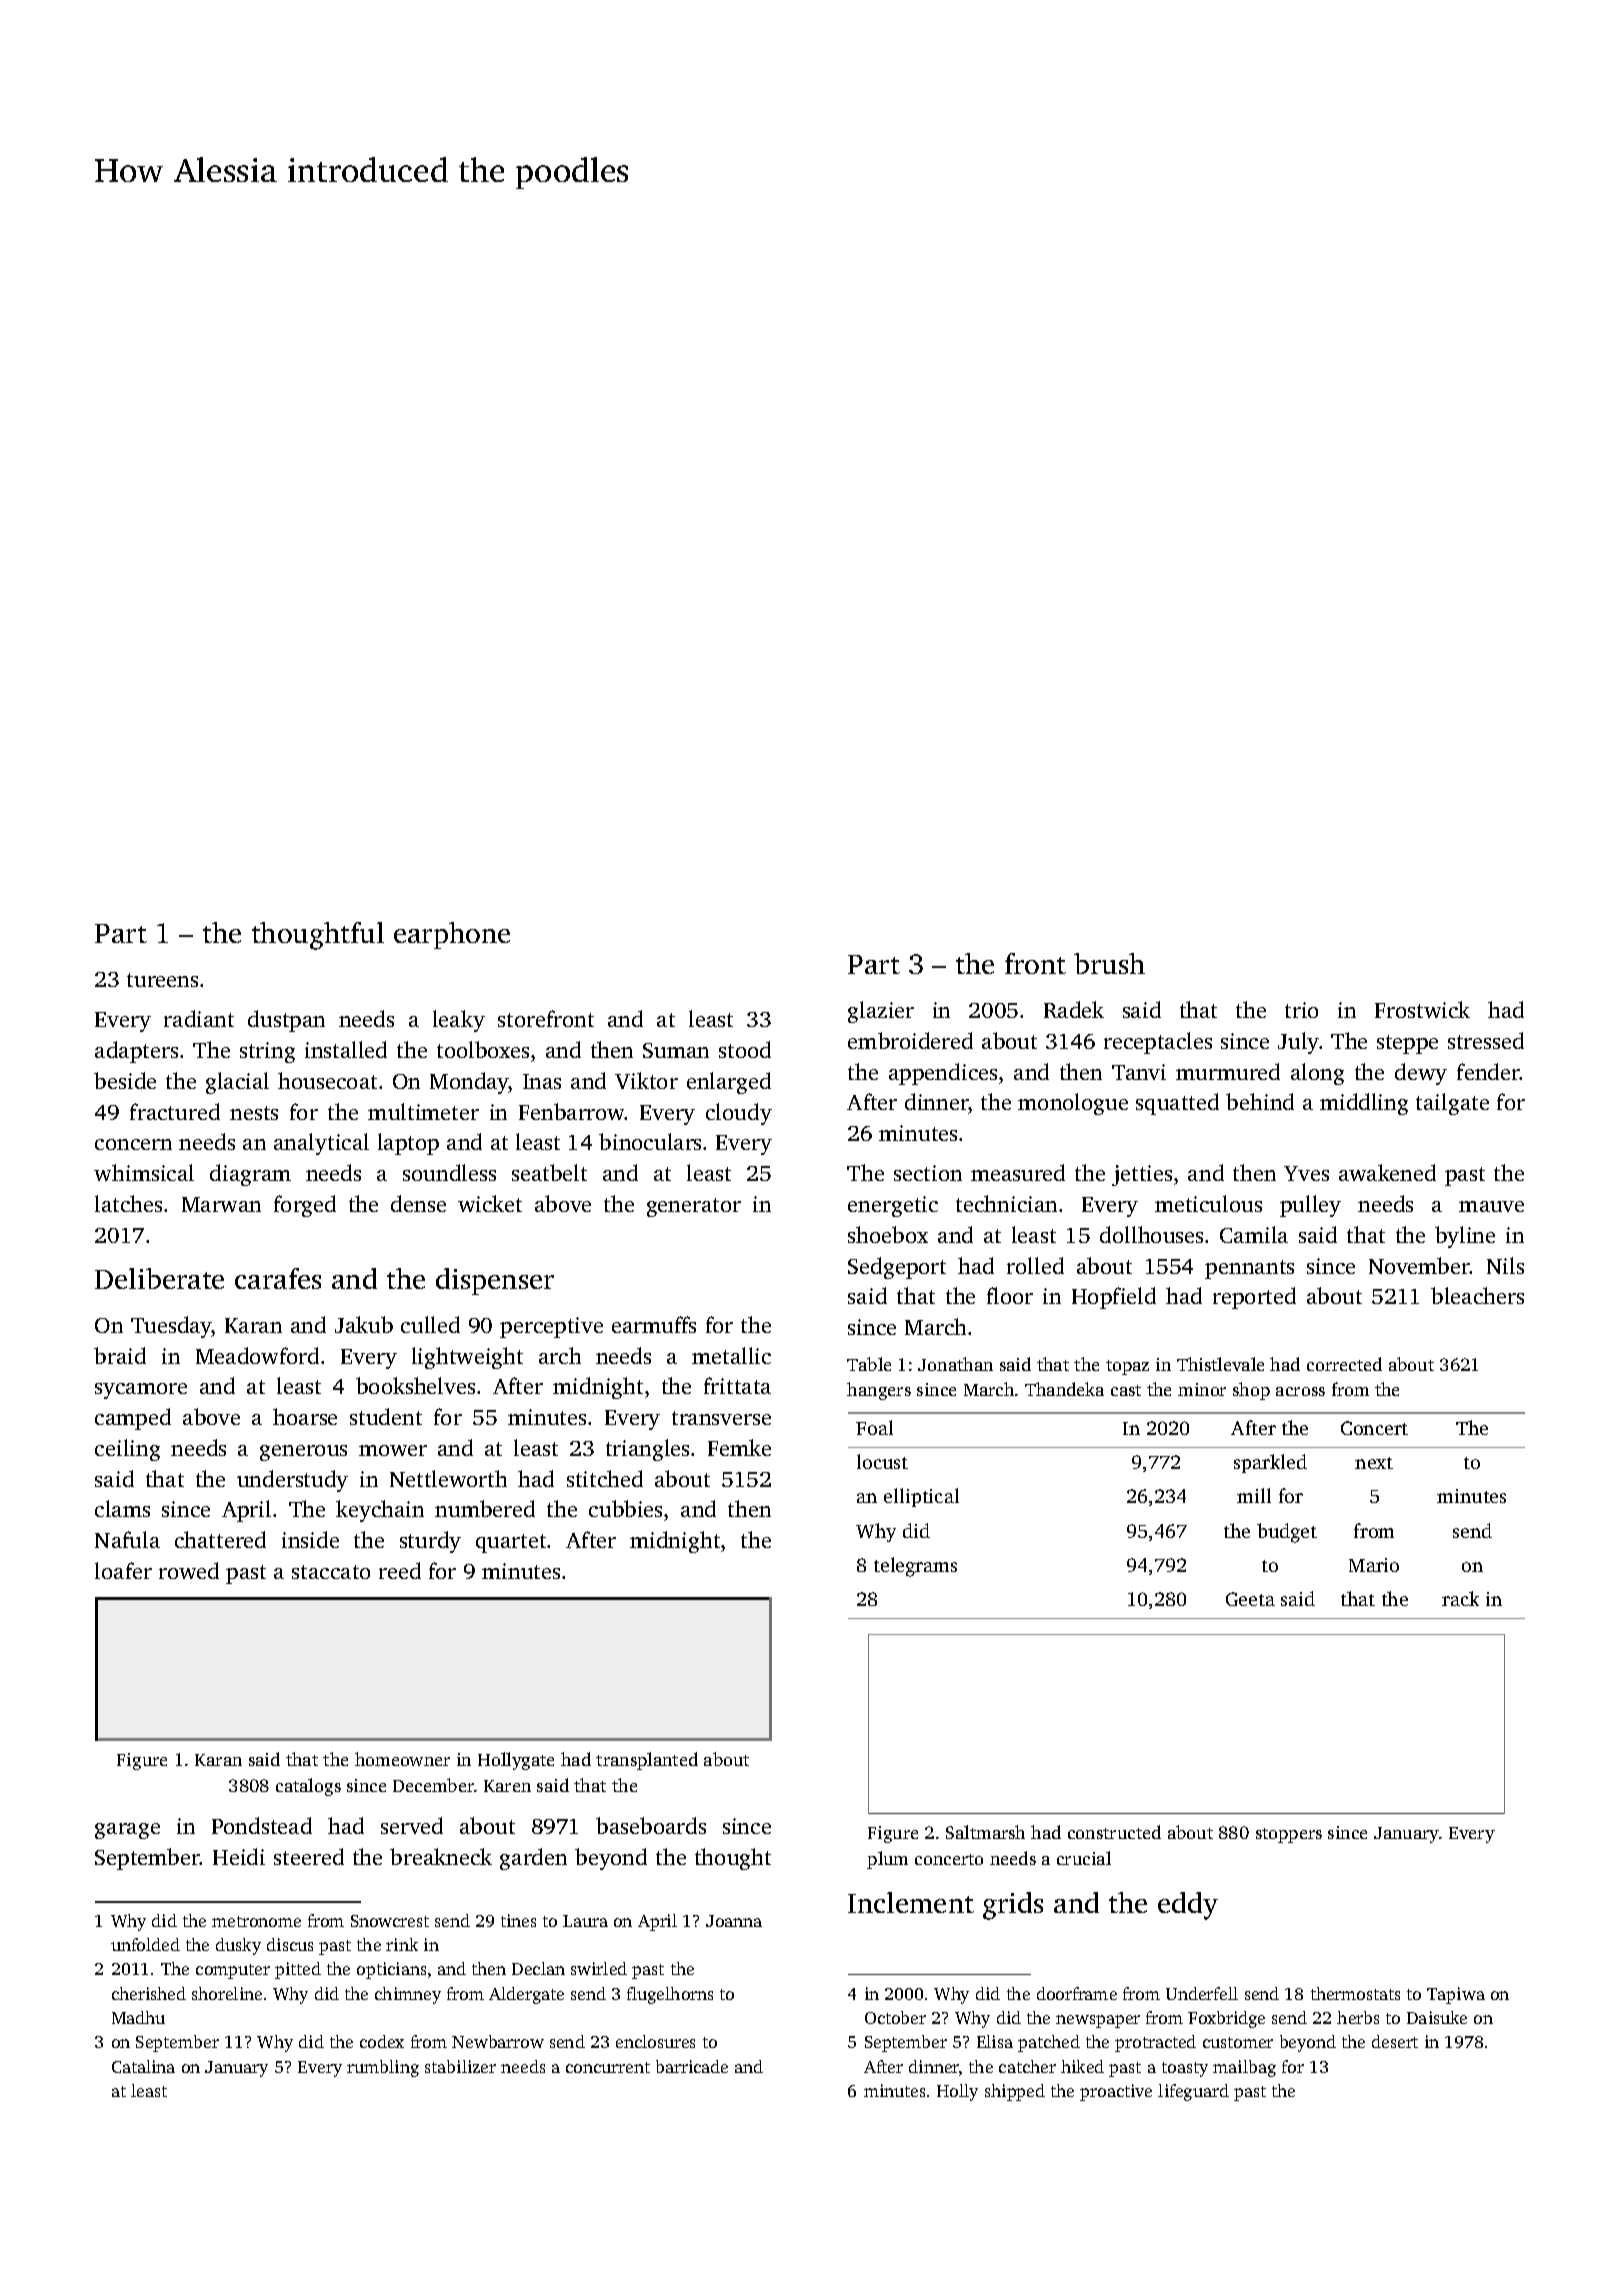  Describe the element at coordinates (1018, 1172) in the screenshot. I see `measured` at that location.
